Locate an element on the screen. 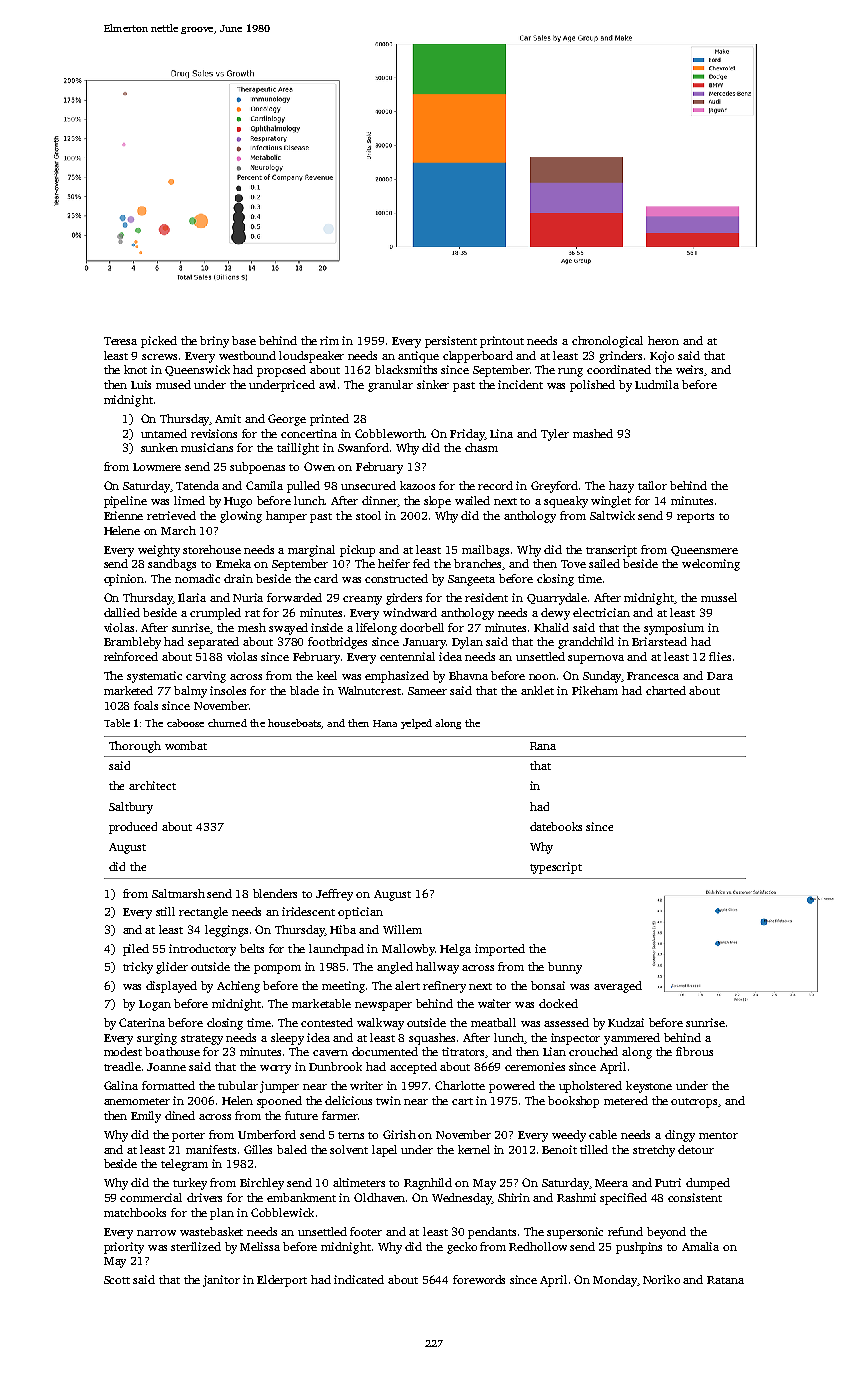 The height and width of the screenshot is (1400, 849). winglet is located at coordinates (611, 502).
